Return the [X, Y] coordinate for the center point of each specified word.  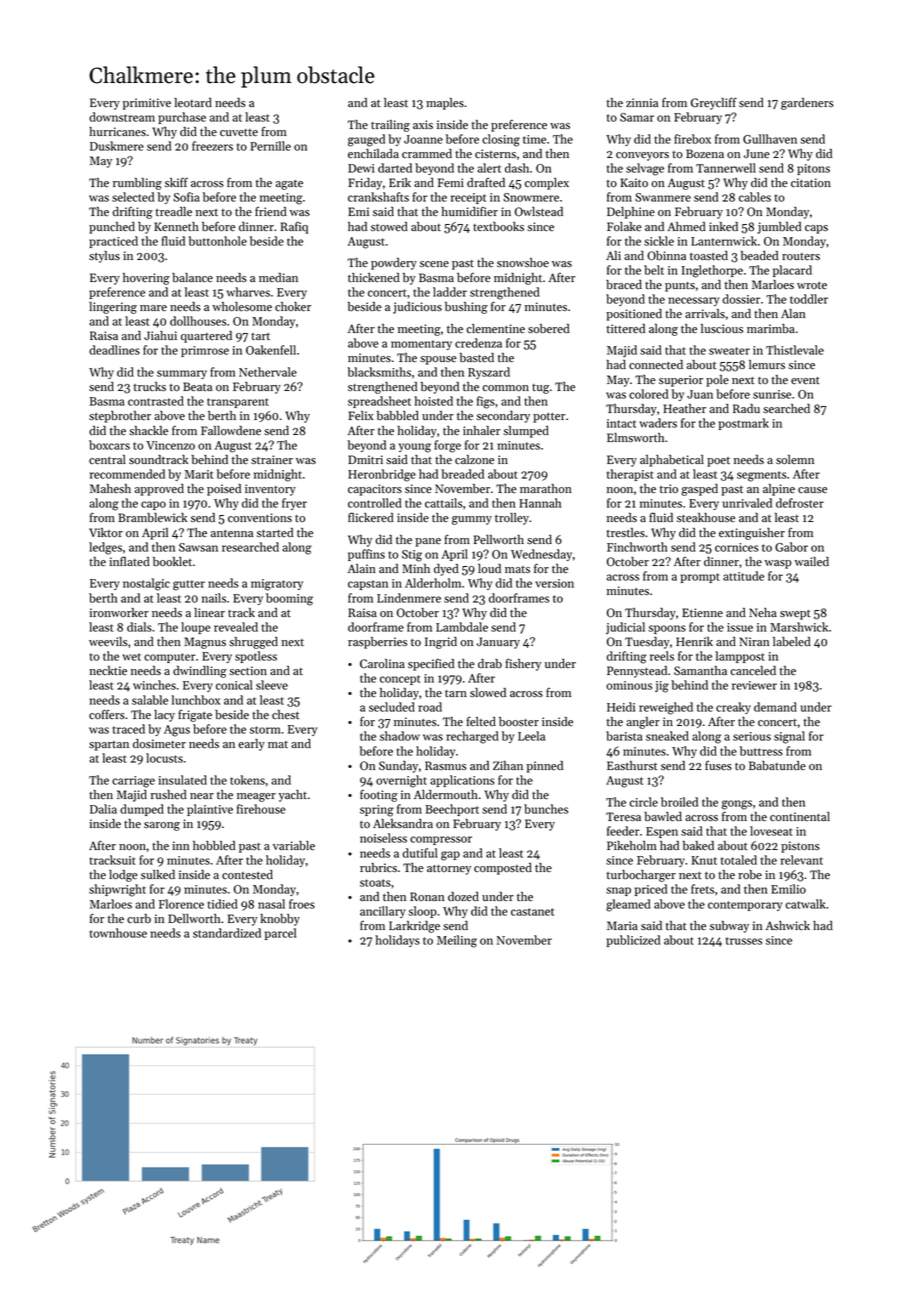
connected [656, 365]
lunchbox [195, 700]
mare [153, 308]
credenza [478, 343]
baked [698, 845]
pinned [545, 767]
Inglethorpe [712, 271]
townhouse [118, 933]
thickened [374, 278]
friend [271, 211]
